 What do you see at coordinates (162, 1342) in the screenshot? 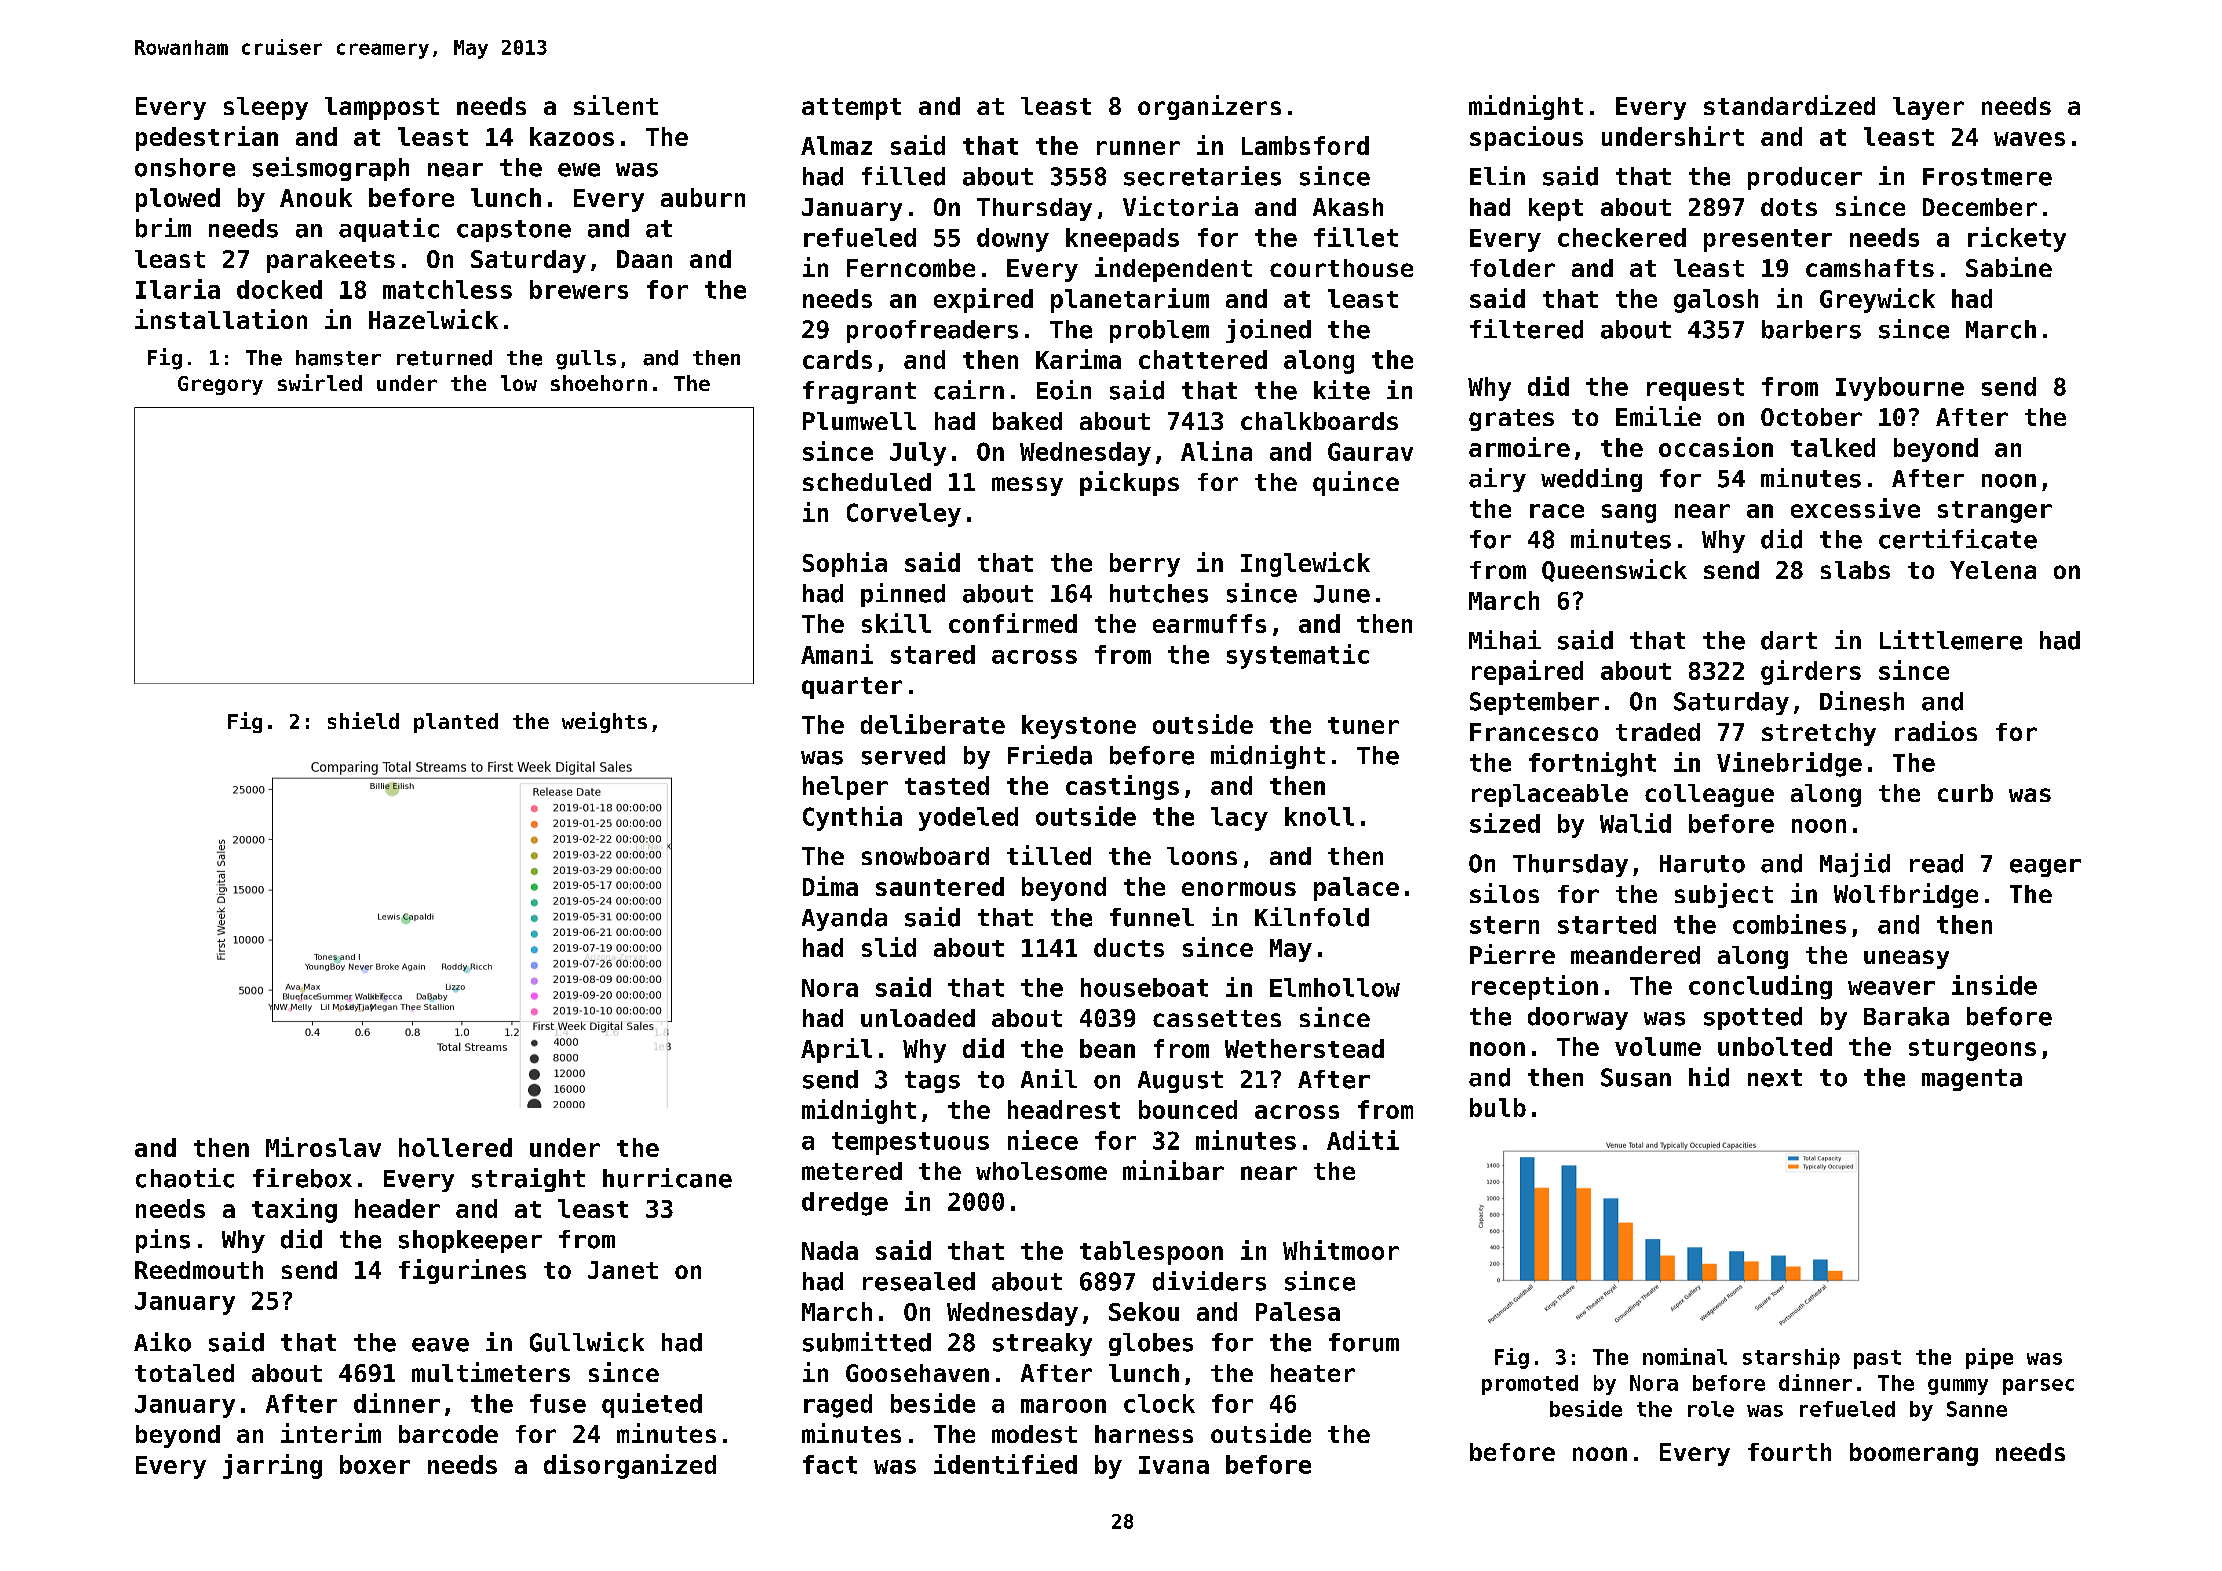
I see `Aiko` at bounding box center [162, 1342].
